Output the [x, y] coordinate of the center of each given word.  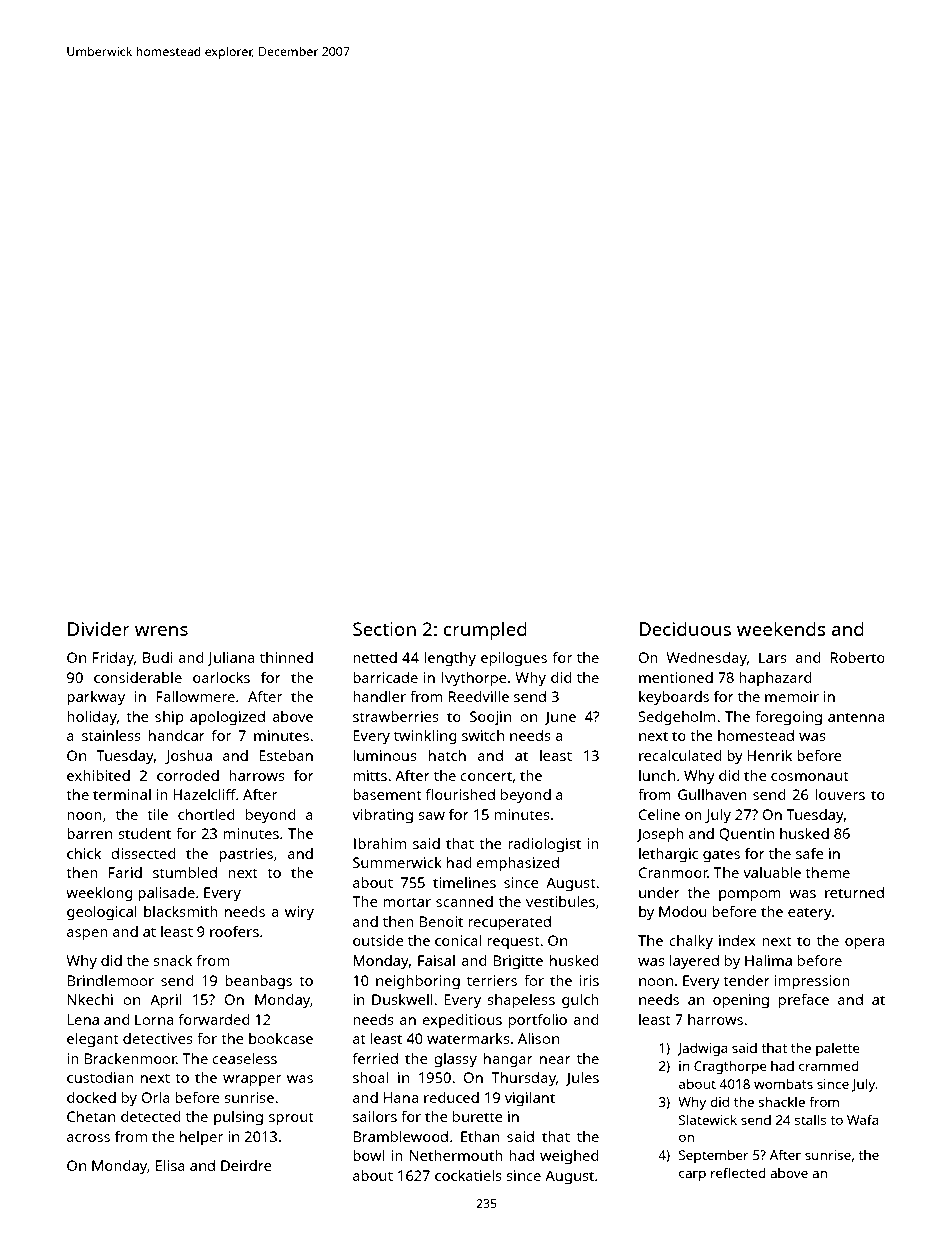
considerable [138, 677]
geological [102, 913]
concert [486, 776]
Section [384, 629]
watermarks [468, 1038]
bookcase [281, 1038]
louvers [840, 794]
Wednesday [706, 659]
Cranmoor [673, 872]
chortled [206, 814]
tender [746, 980]
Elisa [170, 1165]
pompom [750, 896]
